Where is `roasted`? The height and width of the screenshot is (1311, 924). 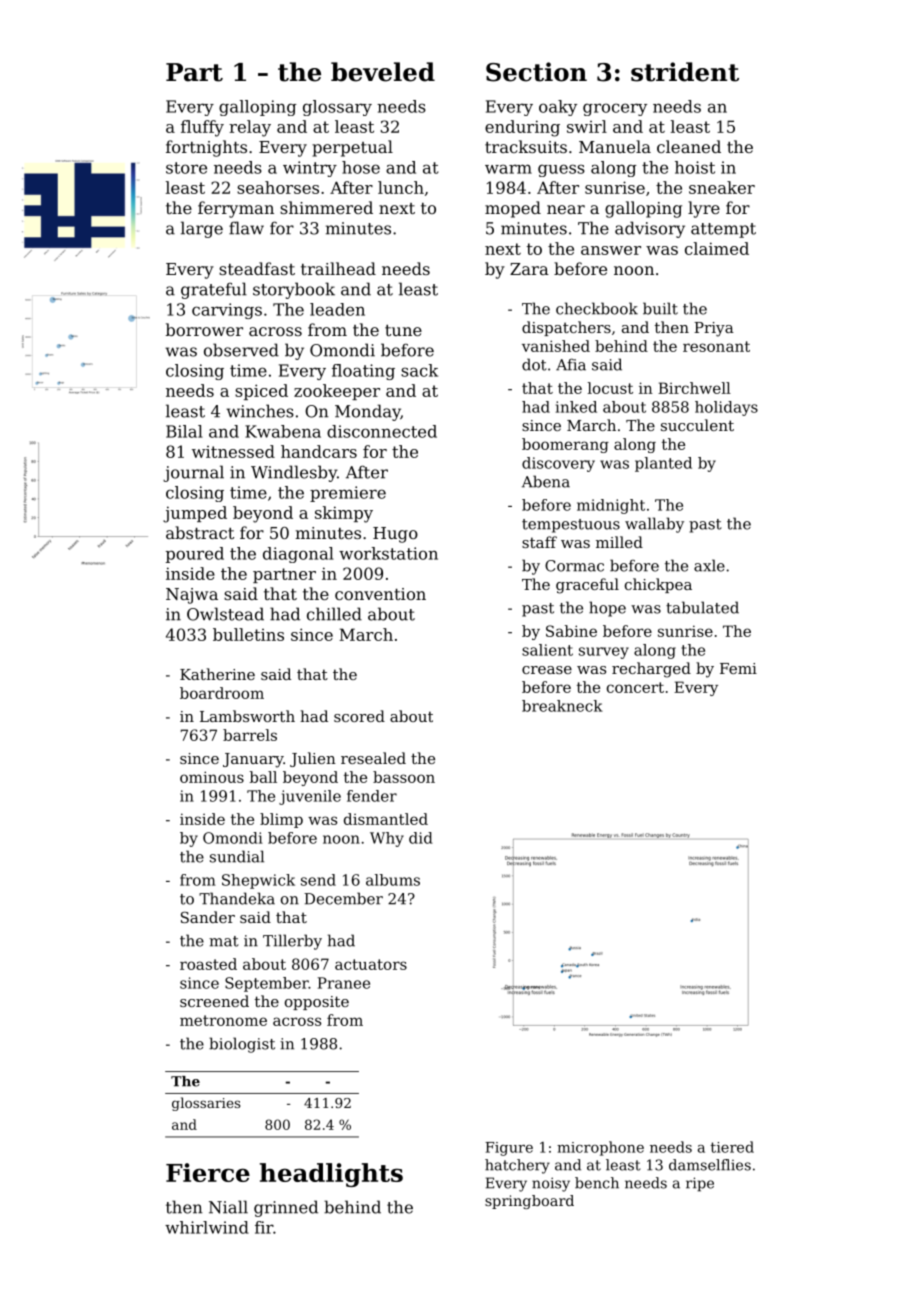
roasted is located at coordinates (208, 964).
